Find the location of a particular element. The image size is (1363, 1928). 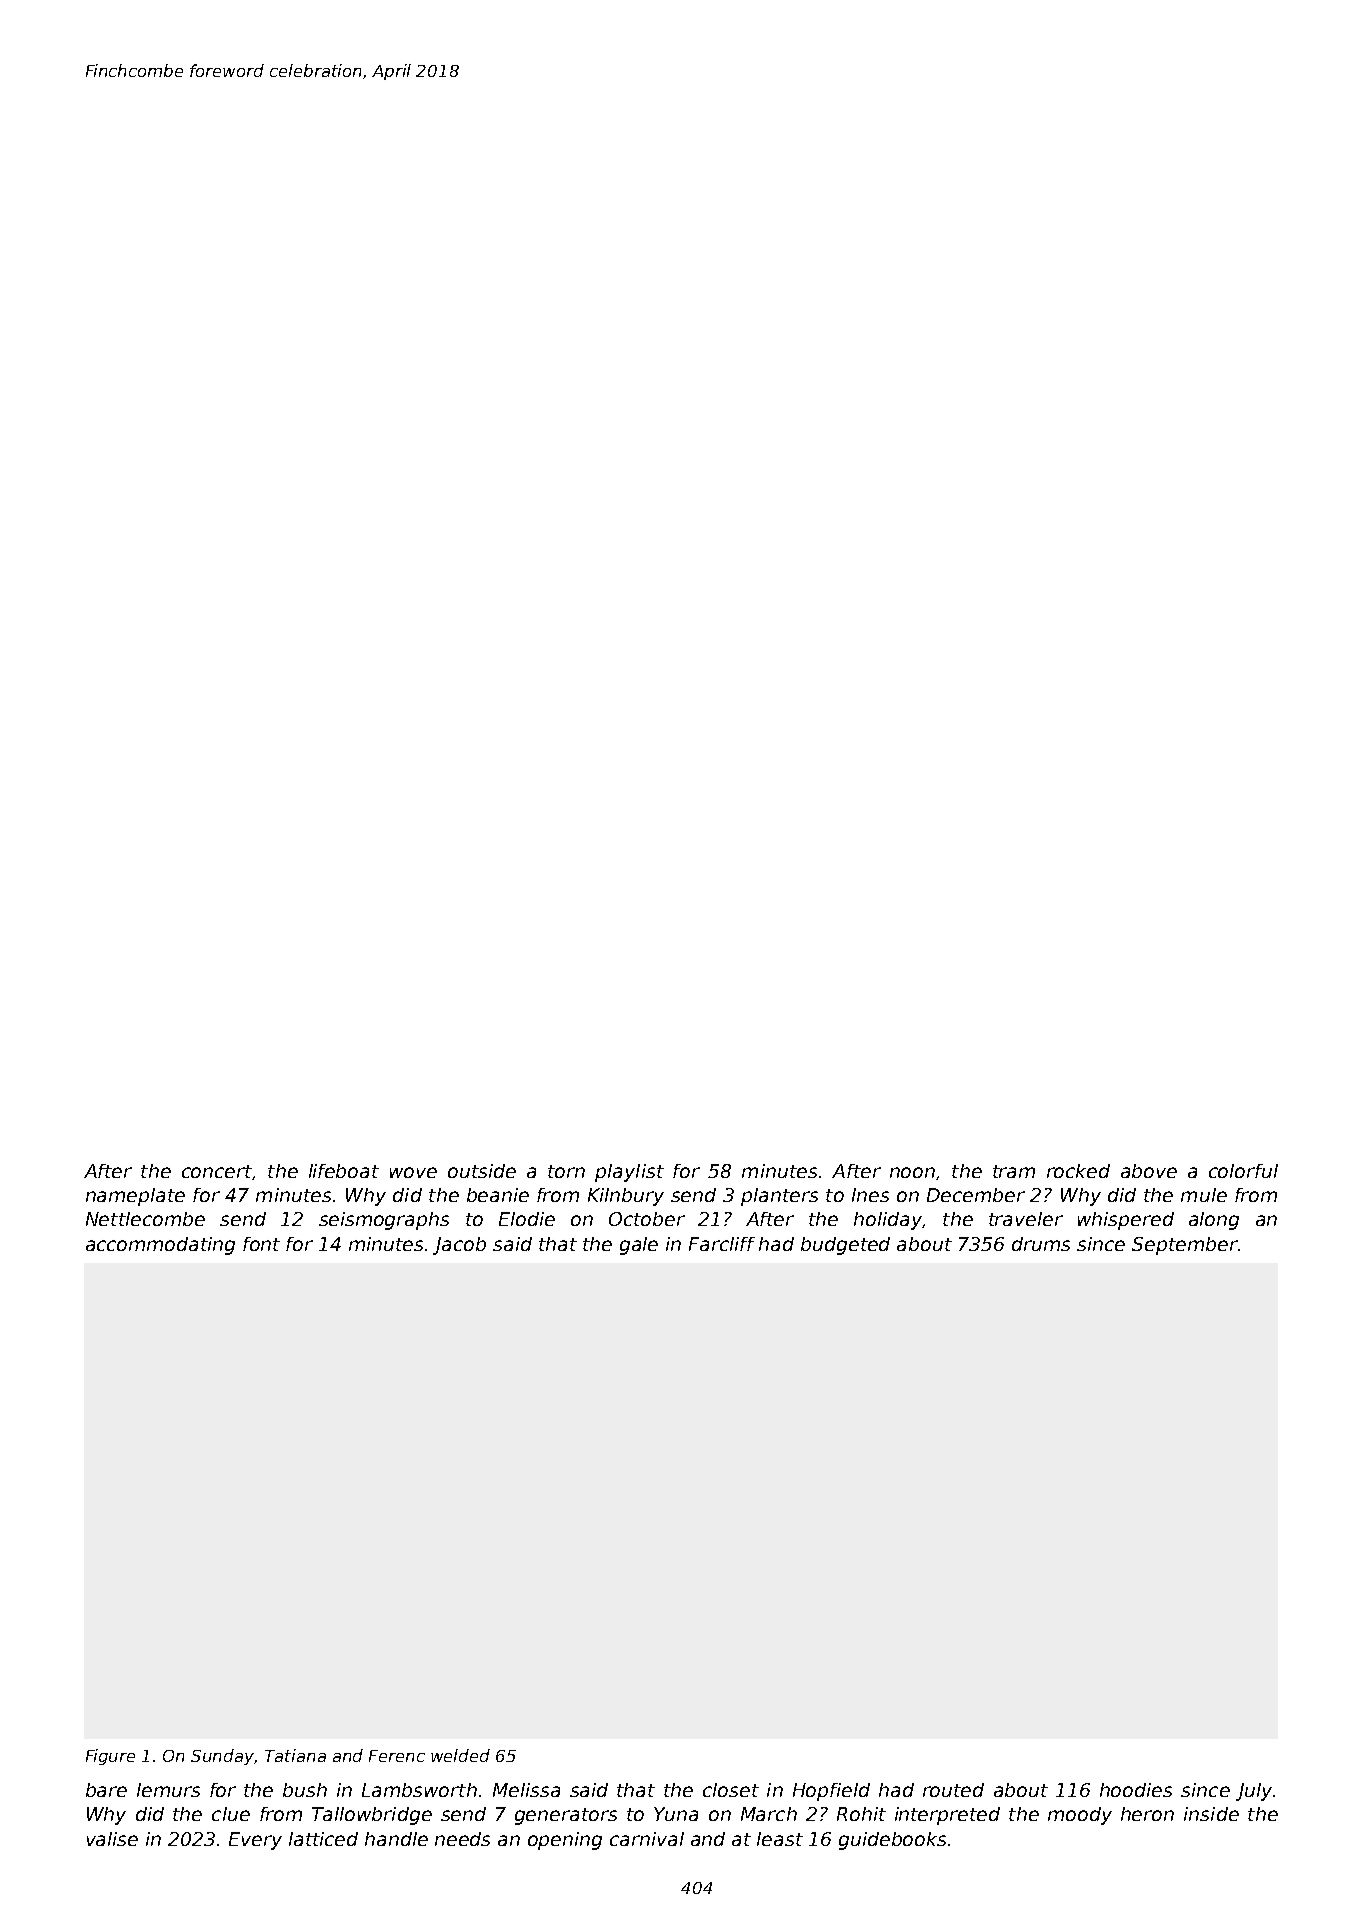

gale is located at coordinates (639, 1246).
